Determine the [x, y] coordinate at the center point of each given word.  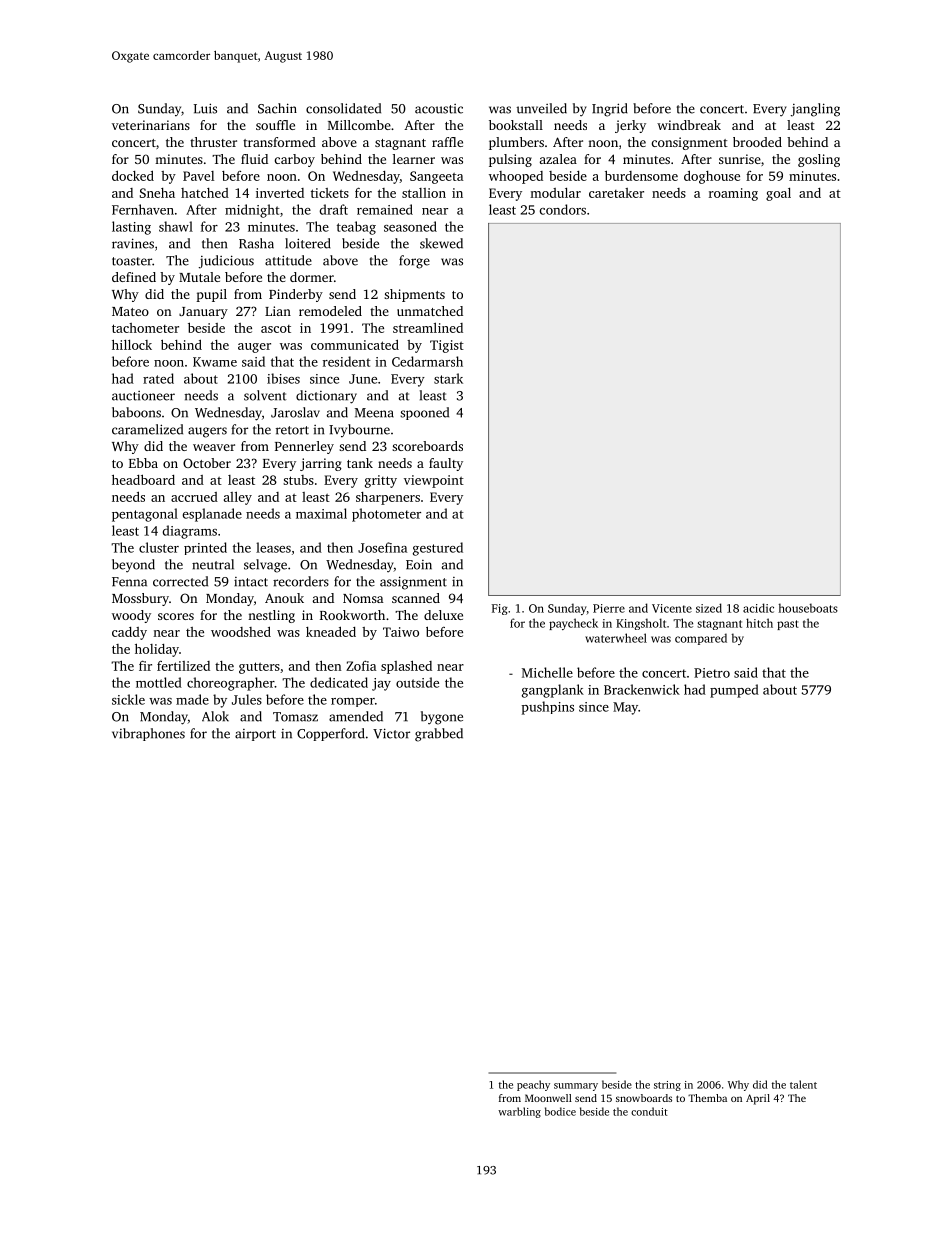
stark [448, 378]
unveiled [542, 108]
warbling [519, 1112]
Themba [707, 1098]
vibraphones [148, 734]
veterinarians [151, 125]
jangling [815, 110]
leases [273, 547]
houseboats [808, 608]
